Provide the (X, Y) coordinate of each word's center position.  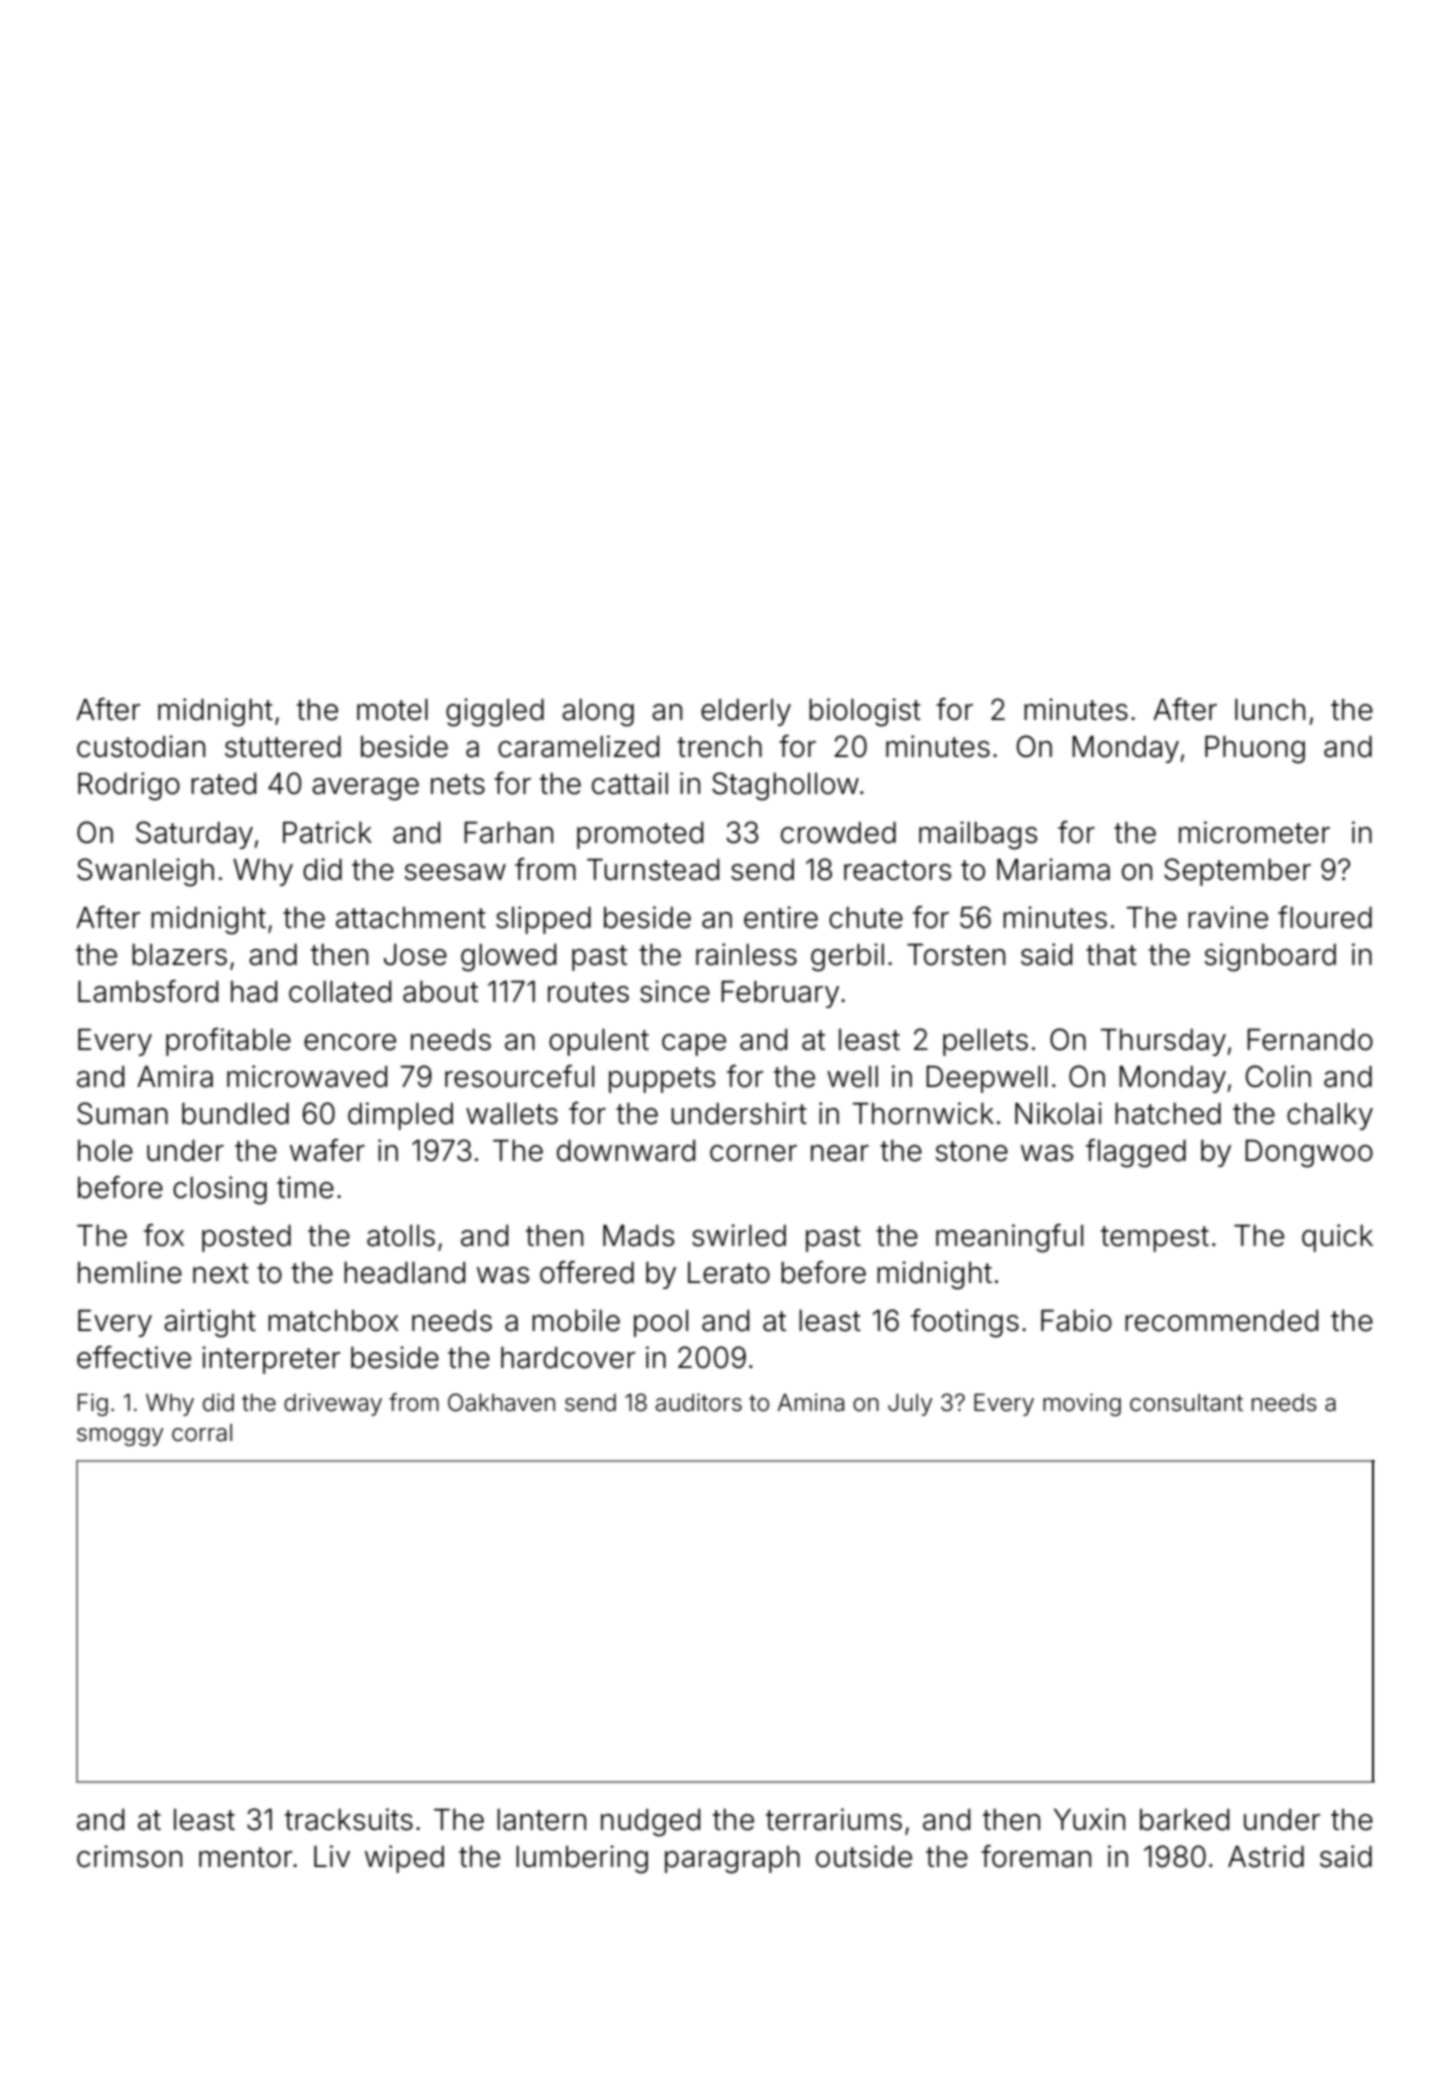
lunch (1270, 710)
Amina (810, 1402)
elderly (746, 712)
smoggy (120, 1437)
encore (350, 1042)
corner (753, 1153)
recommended (1221, 1321)
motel (392, 710)
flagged (1136, 1153)
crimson (129, 1856)
